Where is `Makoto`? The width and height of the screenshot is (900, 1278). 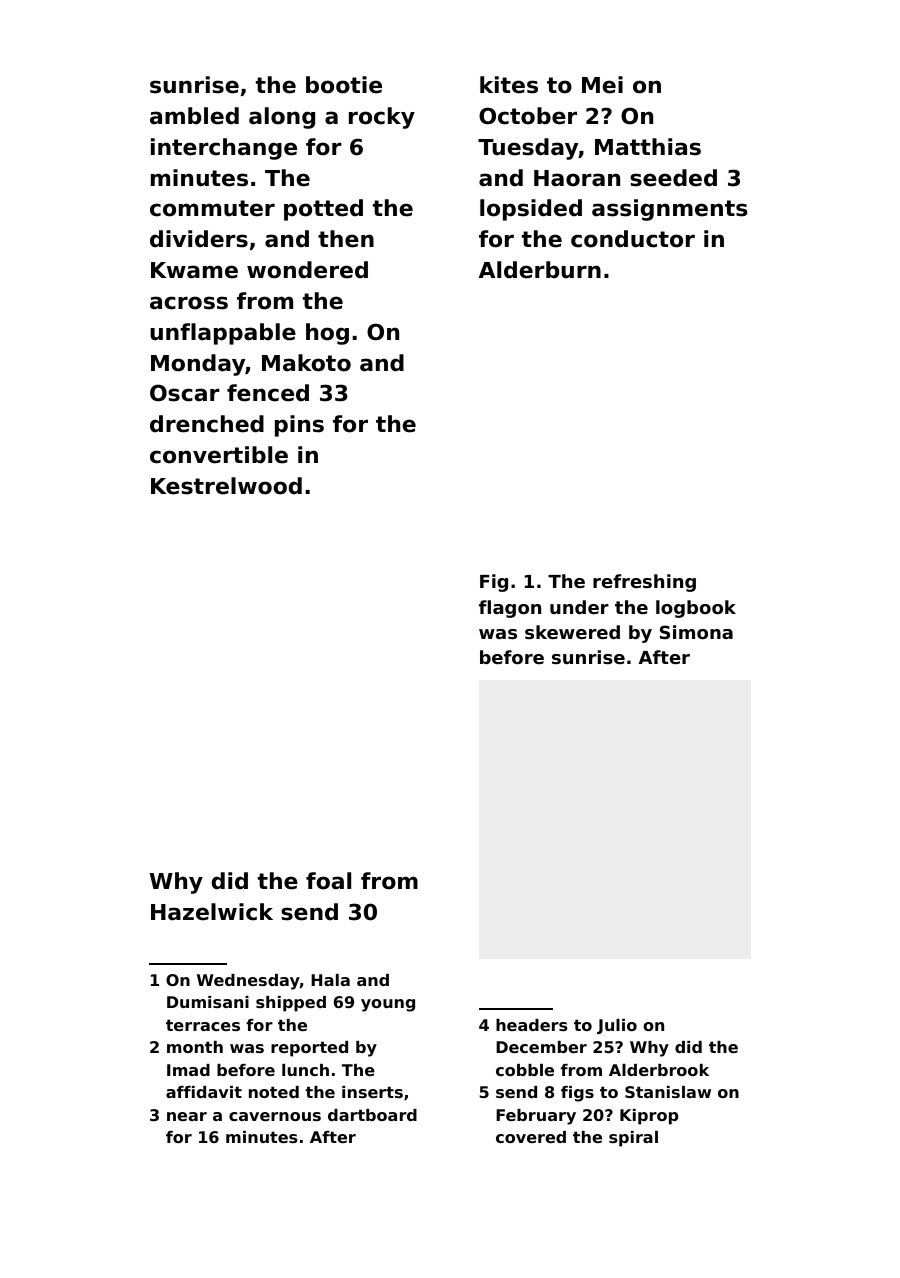
Makoto is located at coordinates (306, 363).
